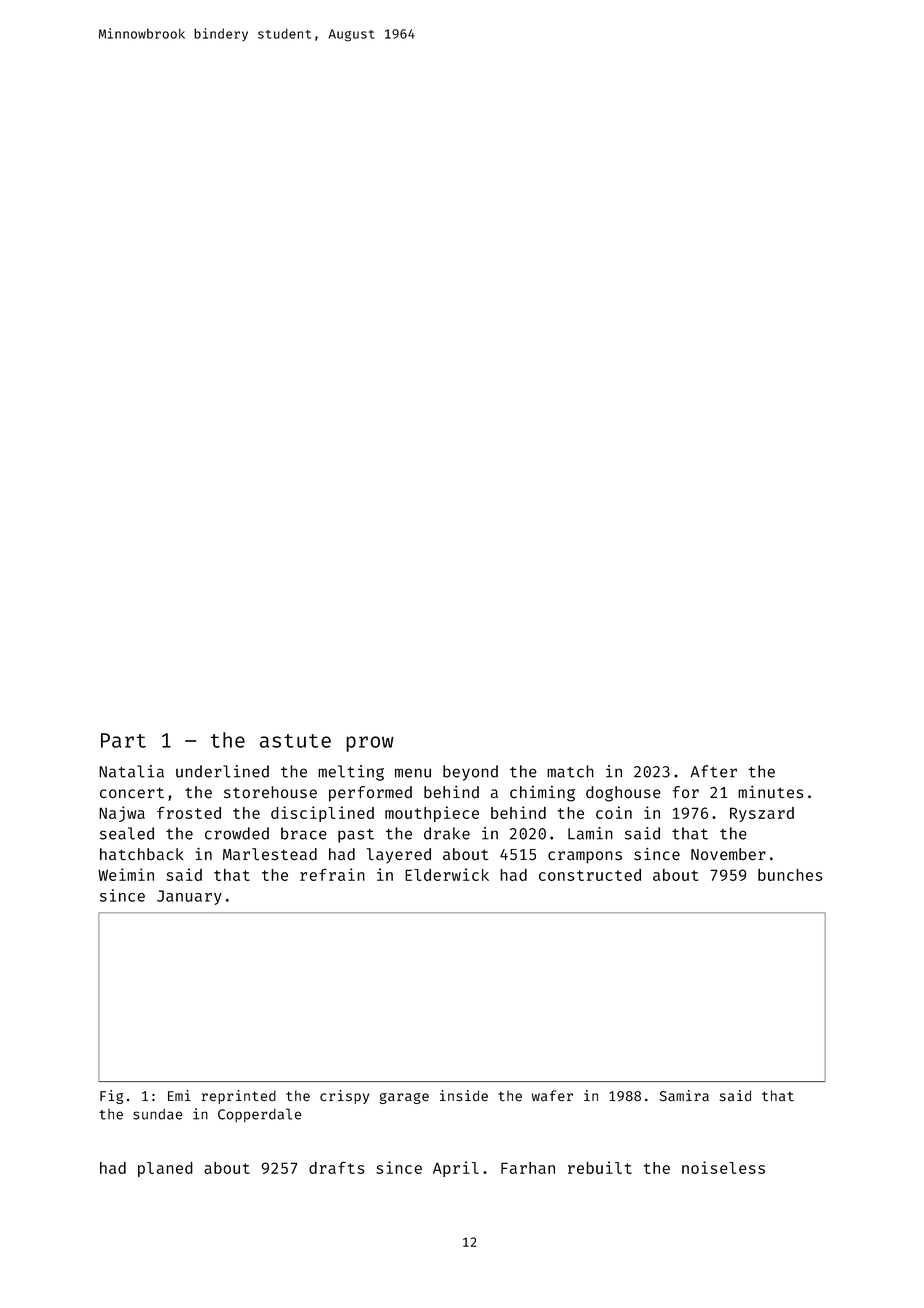 The height and width of the screenshot is (1308, 924). I want to click on Ryszard, so click(762, 814).
